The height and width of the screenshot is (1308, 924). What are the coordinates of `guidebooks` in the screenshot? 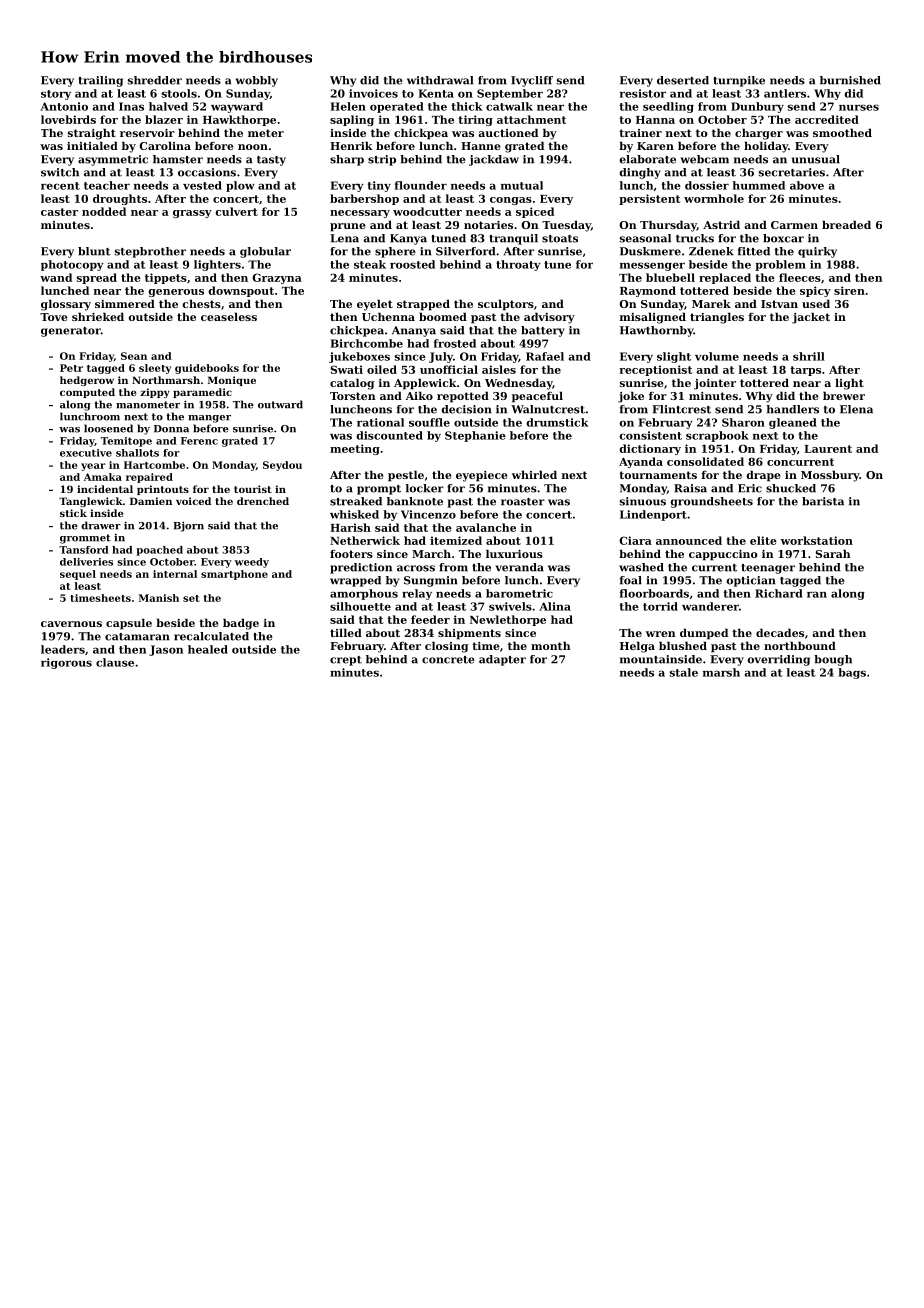 It's located at (207, 369).
